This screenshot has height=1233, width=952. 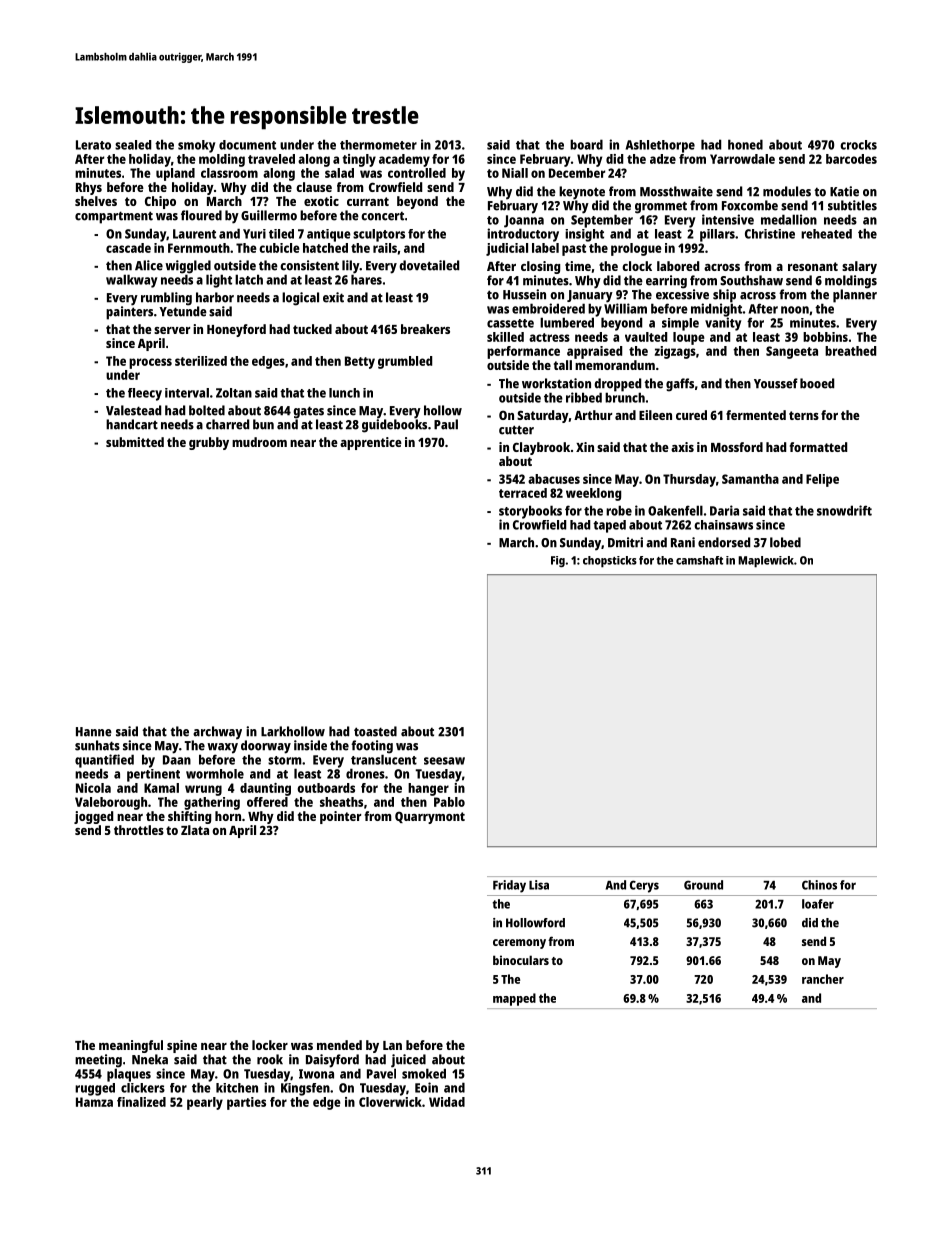 What do you see at coordinates (390, 1102) in the screenshot?
I see `Cloverwick` at bounding box center [390, 1102].
